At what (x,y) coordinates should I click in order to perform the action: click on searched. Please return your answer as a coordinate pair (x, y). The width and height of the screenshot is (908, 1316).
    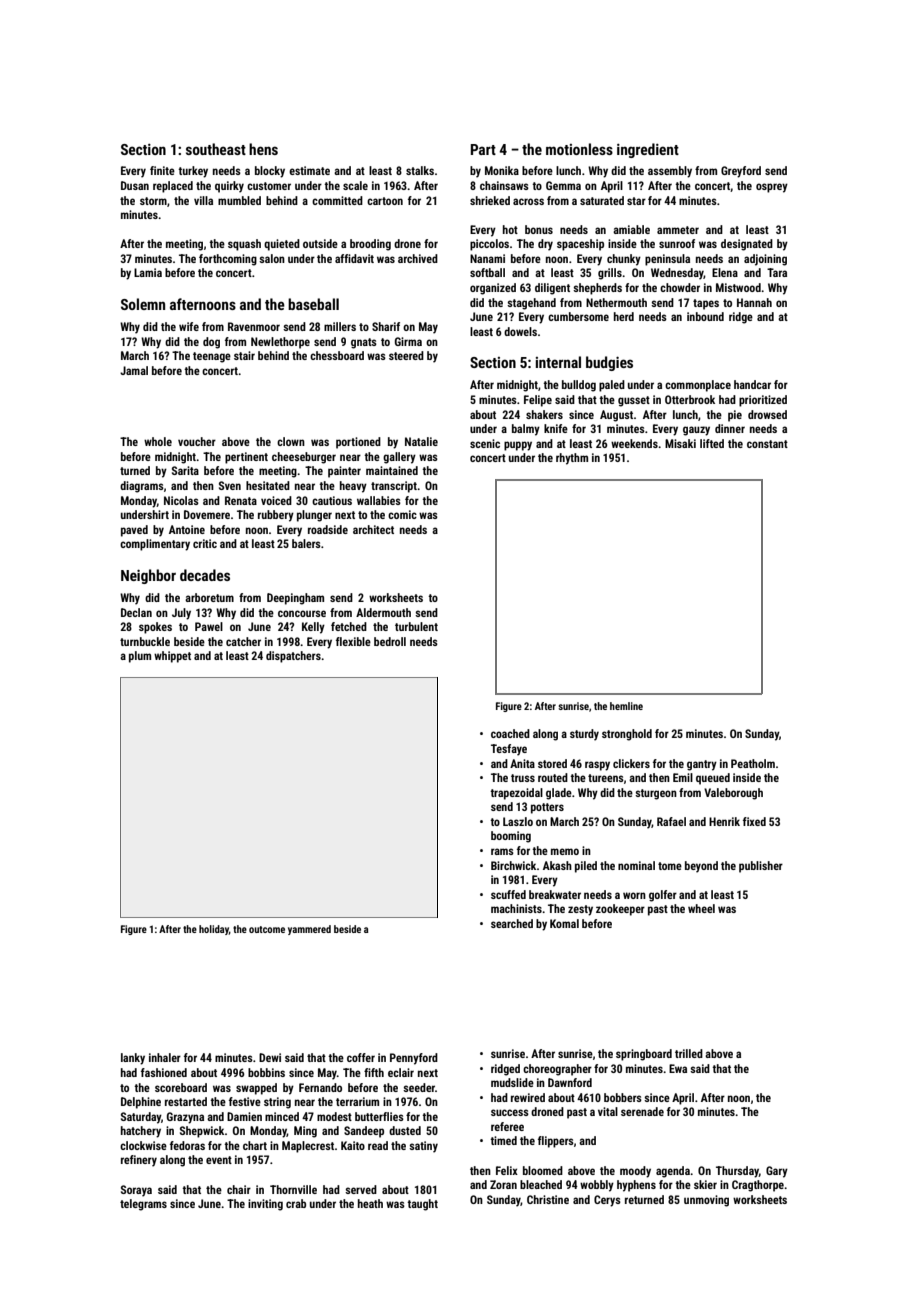
    Looking at the image, I should click on (512, 923).
